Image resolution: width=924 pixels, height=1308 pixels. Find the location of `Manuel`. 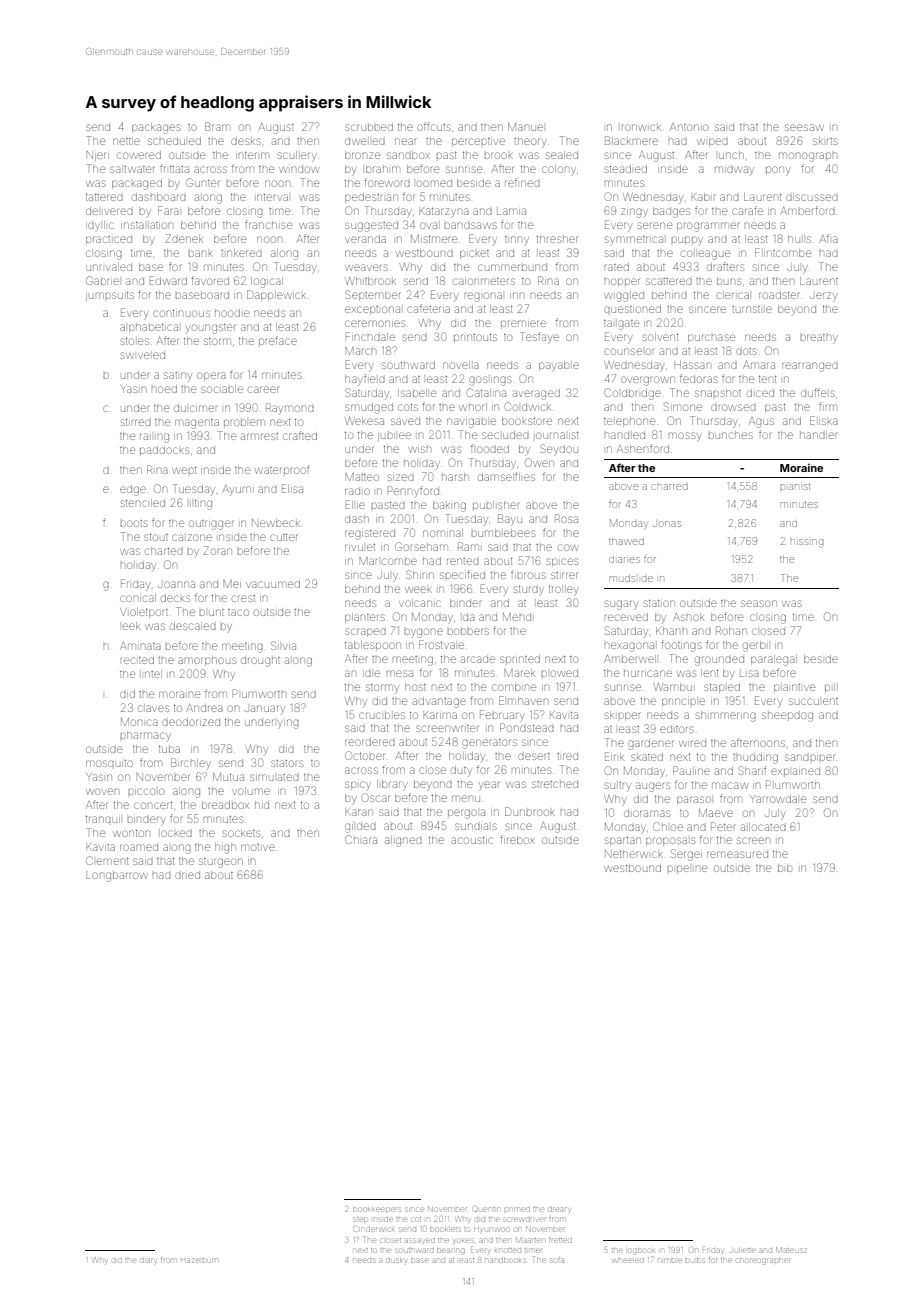

Manuel is located at coordinates (525, 127).
